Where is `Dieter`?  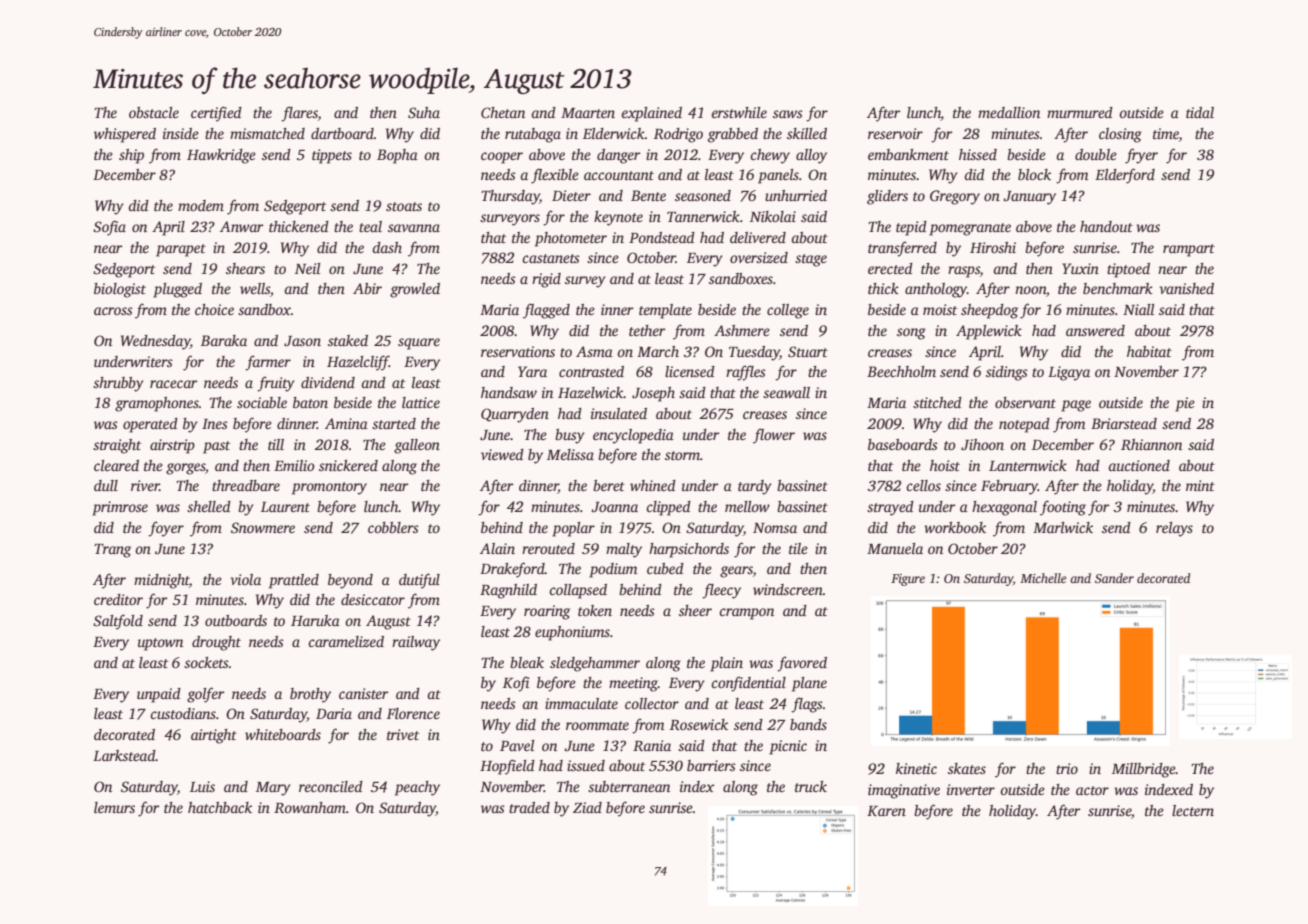
Dieter is located at coordinates (571, 195).
